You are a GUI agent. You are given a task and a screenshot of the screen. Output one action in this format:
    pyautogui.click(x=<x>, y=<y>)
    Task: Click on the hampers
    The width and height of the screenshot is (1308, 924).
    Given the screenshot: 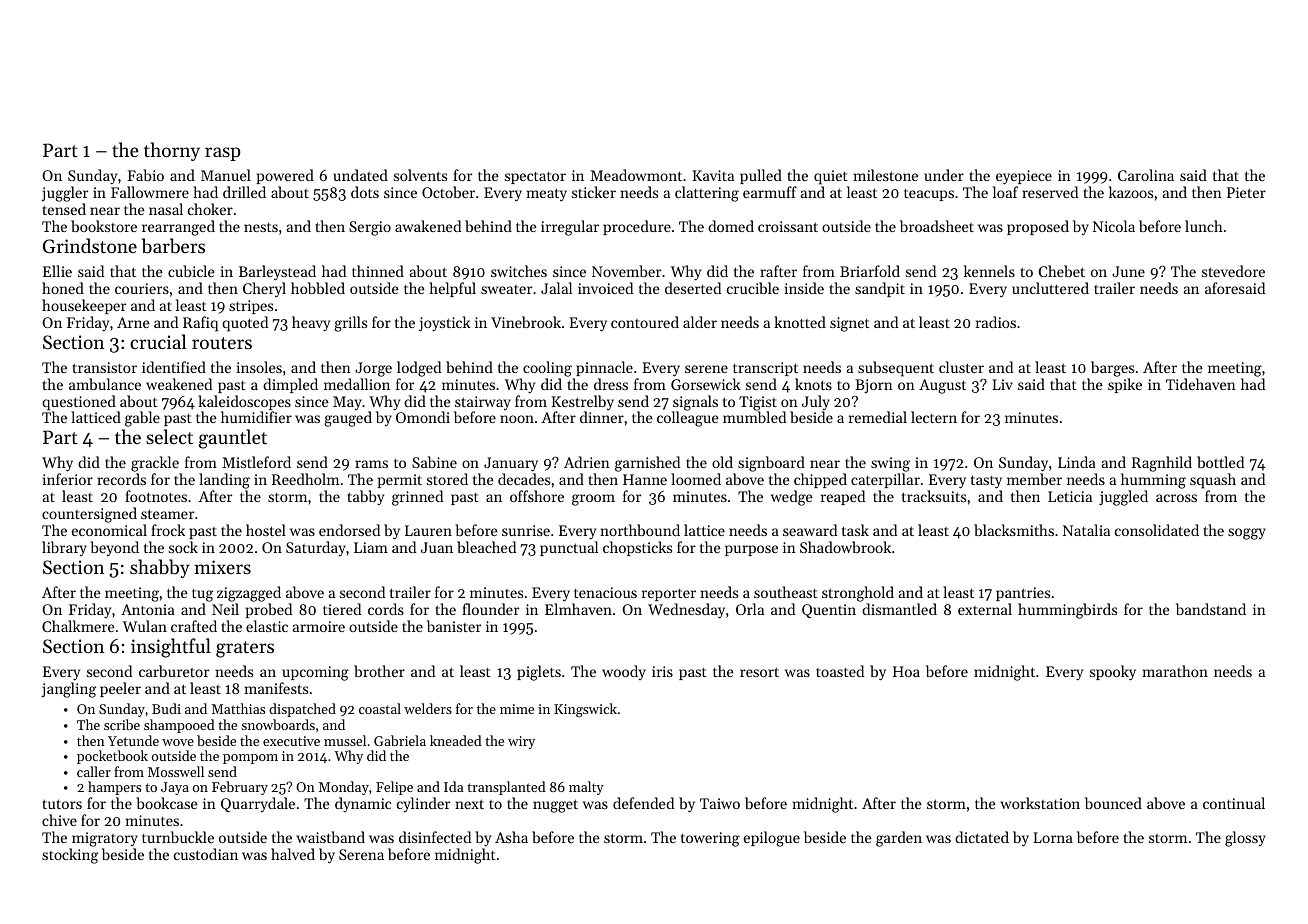 What is the action you would take?
    pyautogui.click(x=114, y=788)
